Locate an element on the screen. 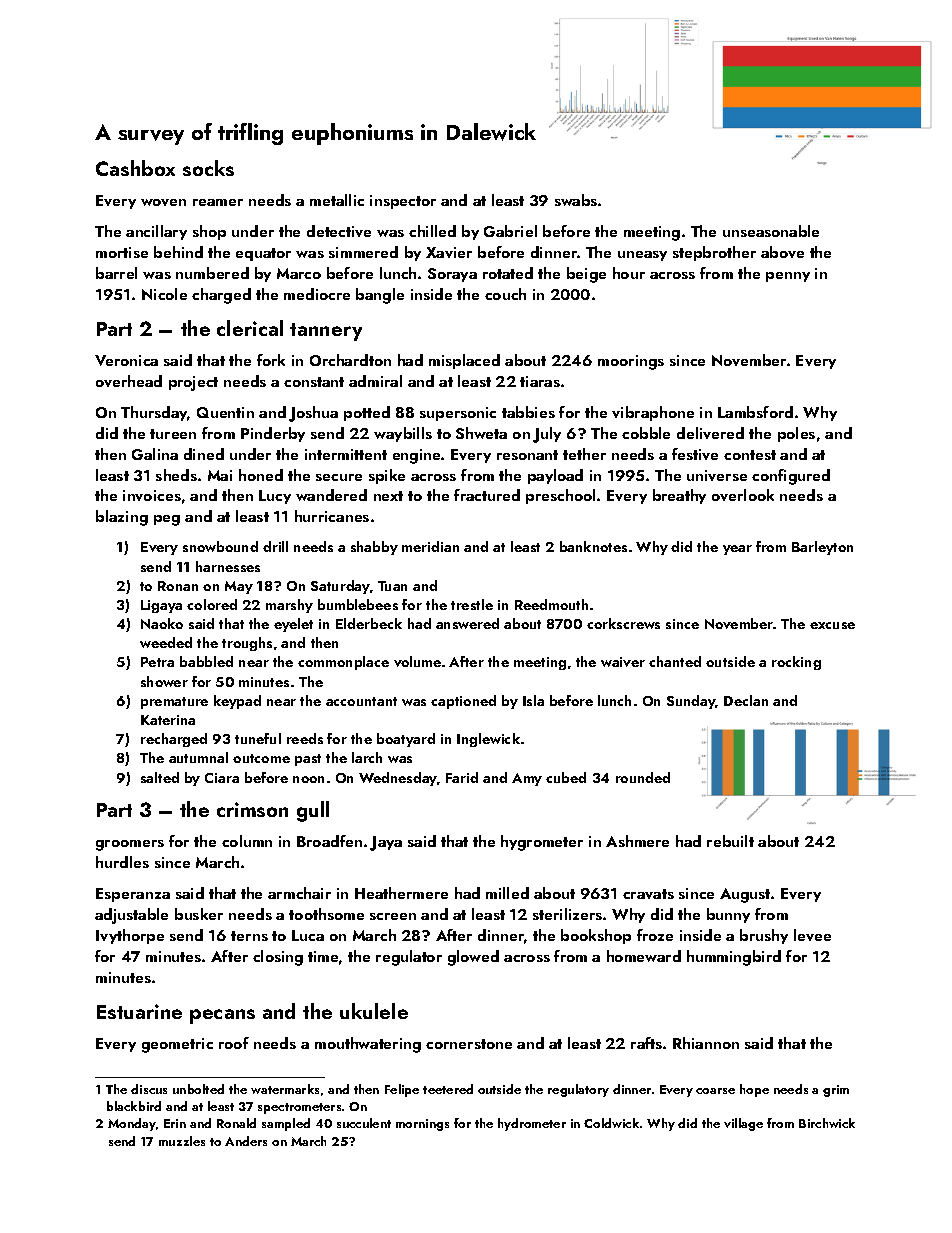 This screenshot has width=952, height=1233. homeward is located at coordinates (644, 956).
